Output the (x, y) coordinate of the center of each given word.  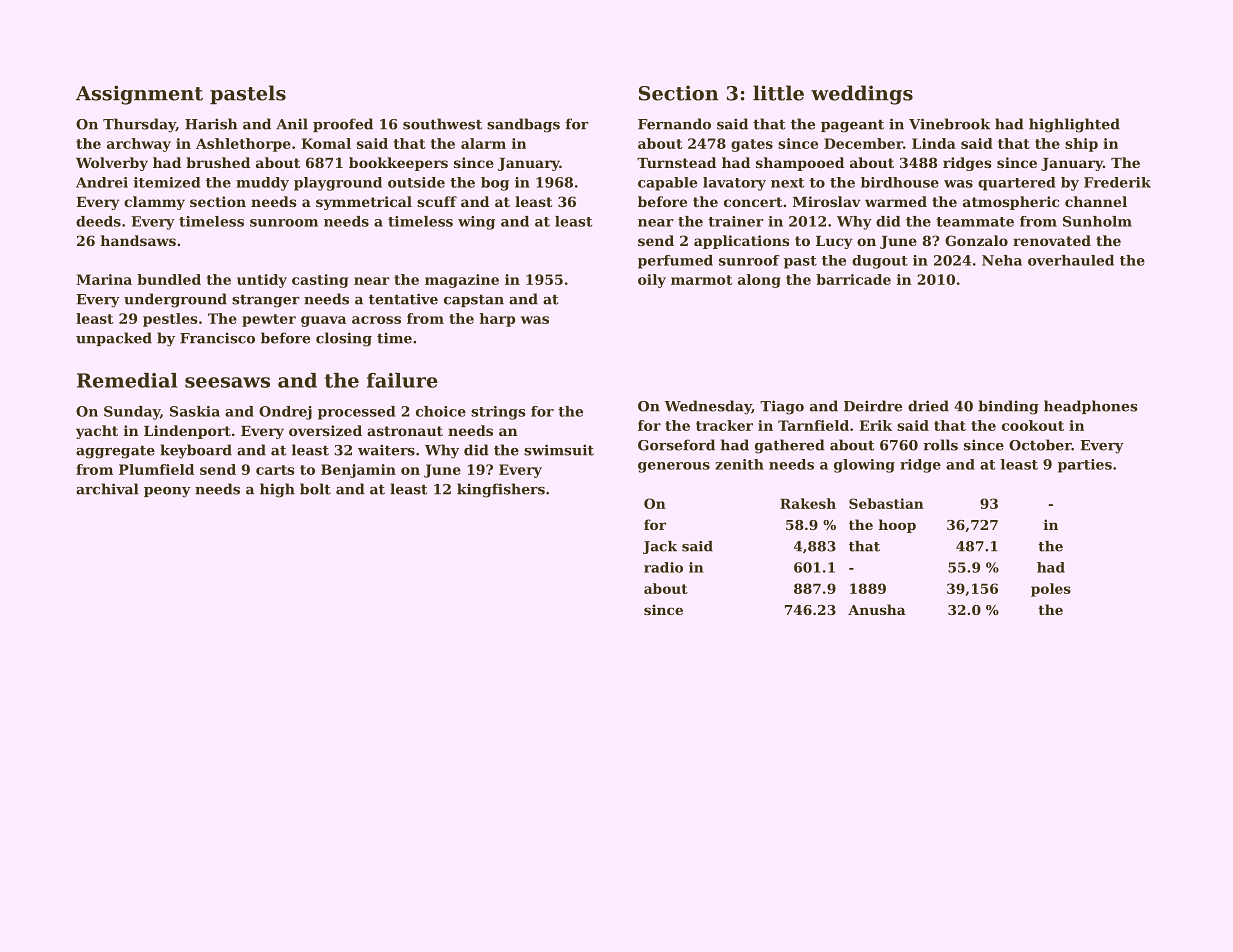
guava (323, 321)
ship (1081, 145)
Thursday (139, 125)
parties (1085, 466)
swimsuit (559, 450)
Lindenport (187, 432)
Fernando (674, 124)
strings (498, 413)
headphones (1090, 407)
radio (663, 567)
